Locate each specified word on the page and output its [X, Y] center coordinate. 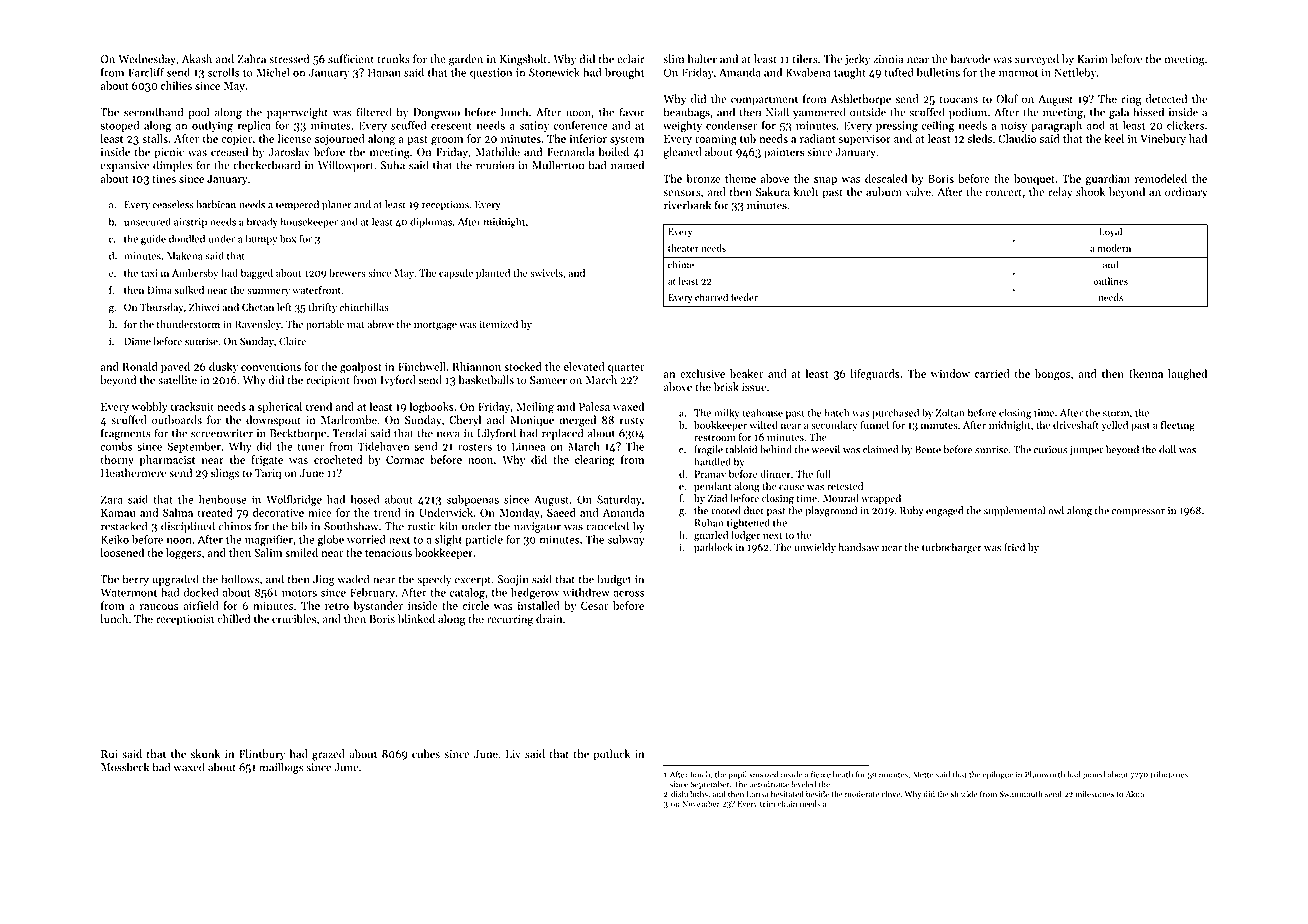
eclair [631, 59]
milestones [1094, 793]
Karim [1092, 59]
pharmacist [167, 460]
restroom [714, 438]
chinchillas [364, 307]
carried [992, 373]
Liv [513, 754]
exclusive [702, 373]
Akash [197, 59]
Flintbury [262, 755]
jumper [1086, 451]
